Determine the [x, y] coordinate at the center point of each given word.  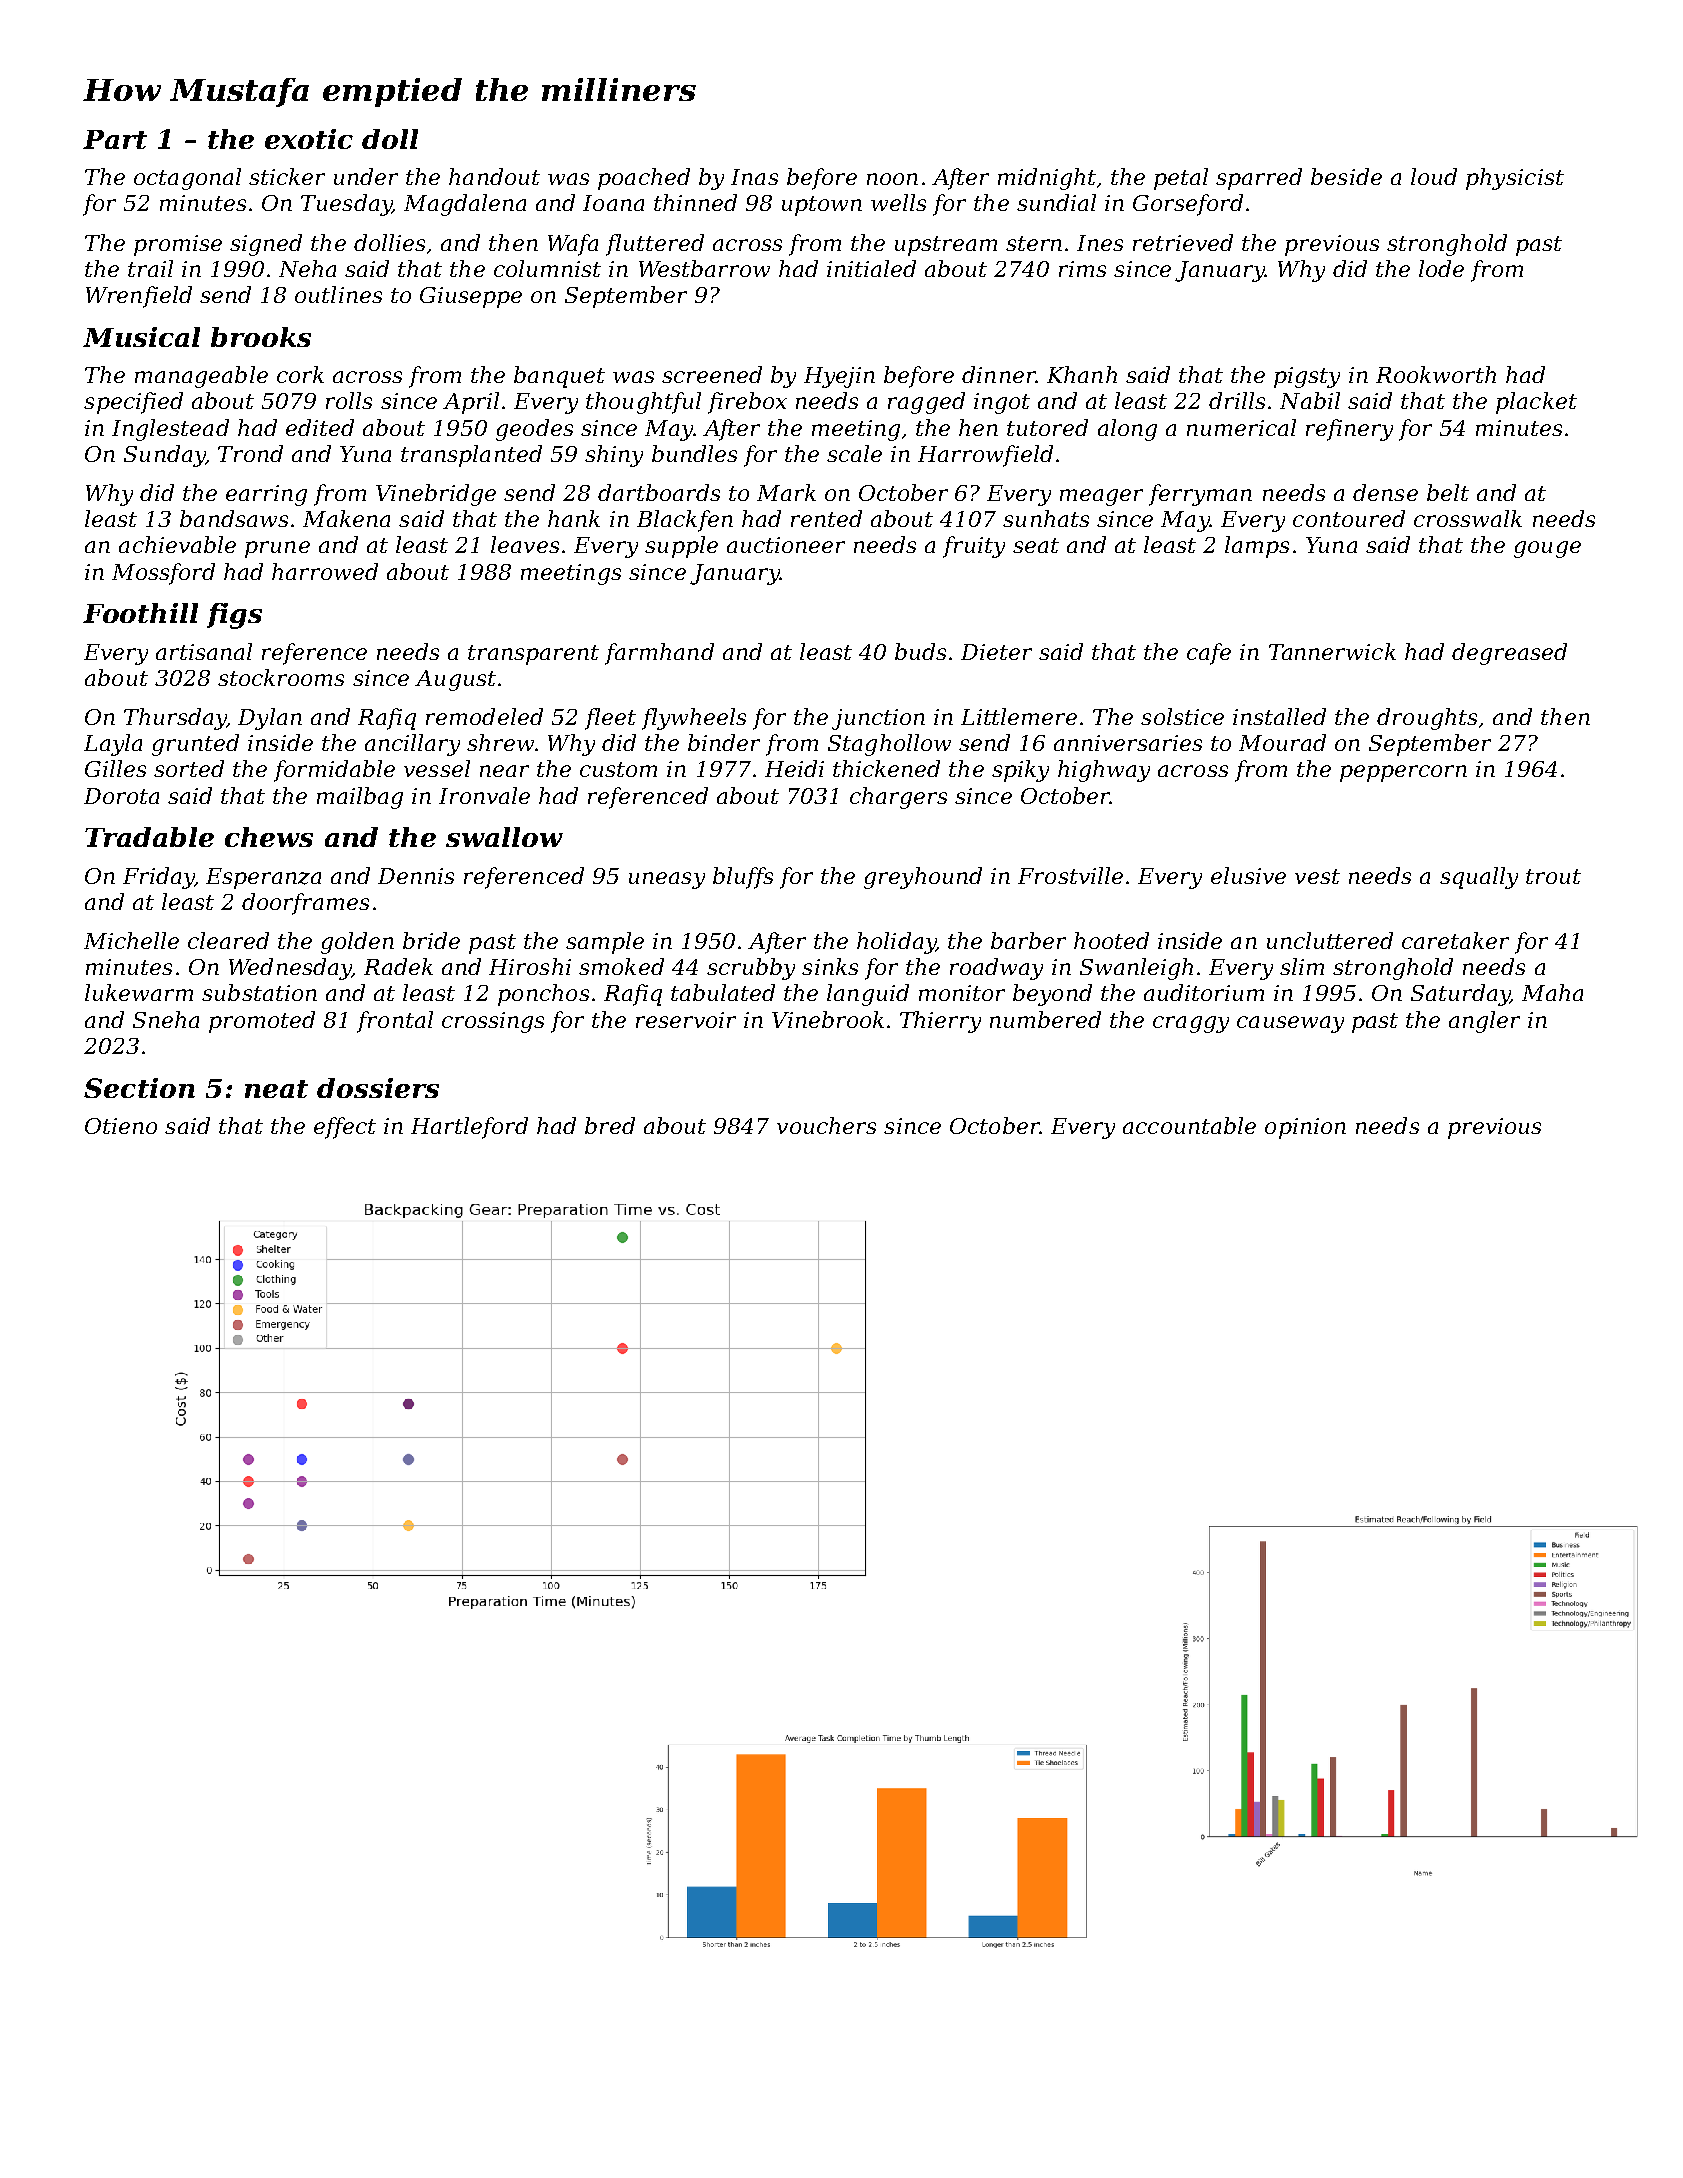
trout [1553, 876]
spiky [1020, 771]
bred [610, 1125]
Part [115, 139]
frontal [395, 1022]
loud [1434, 176]
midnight [1047, 179]
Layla [113, 745]
